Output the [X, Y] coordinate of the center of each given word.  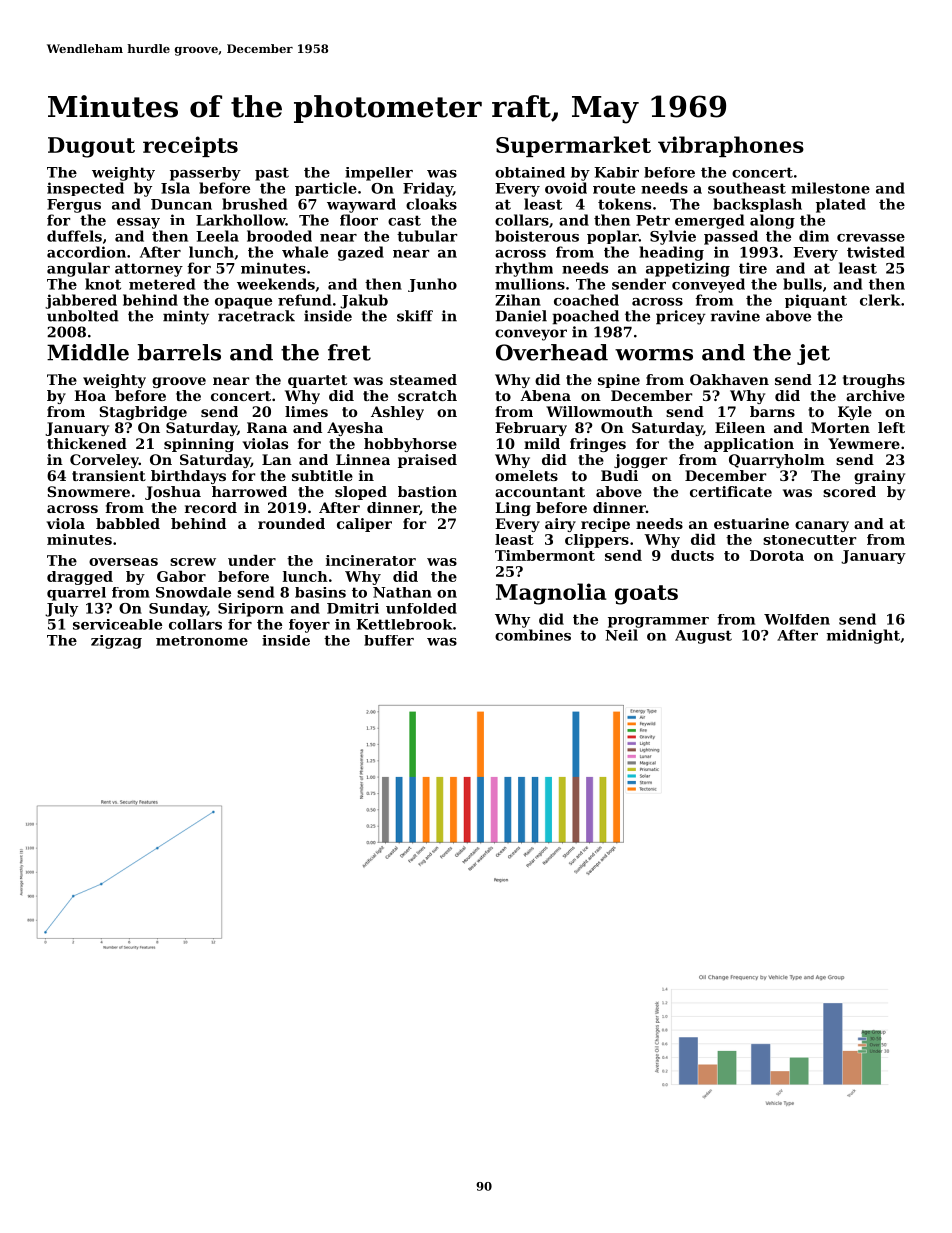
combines [533, 635]
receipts [190, 146]
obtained [530, 172]
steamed [423, 379]
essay [138, 223]
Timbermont [545, 555]
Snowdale [193, 592]
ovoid [566, 188]
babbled [128, 523]
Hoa [90, 395]
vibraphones [731, 146]
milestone [830, 188]
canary [822, 526]
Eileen [740, 427]
